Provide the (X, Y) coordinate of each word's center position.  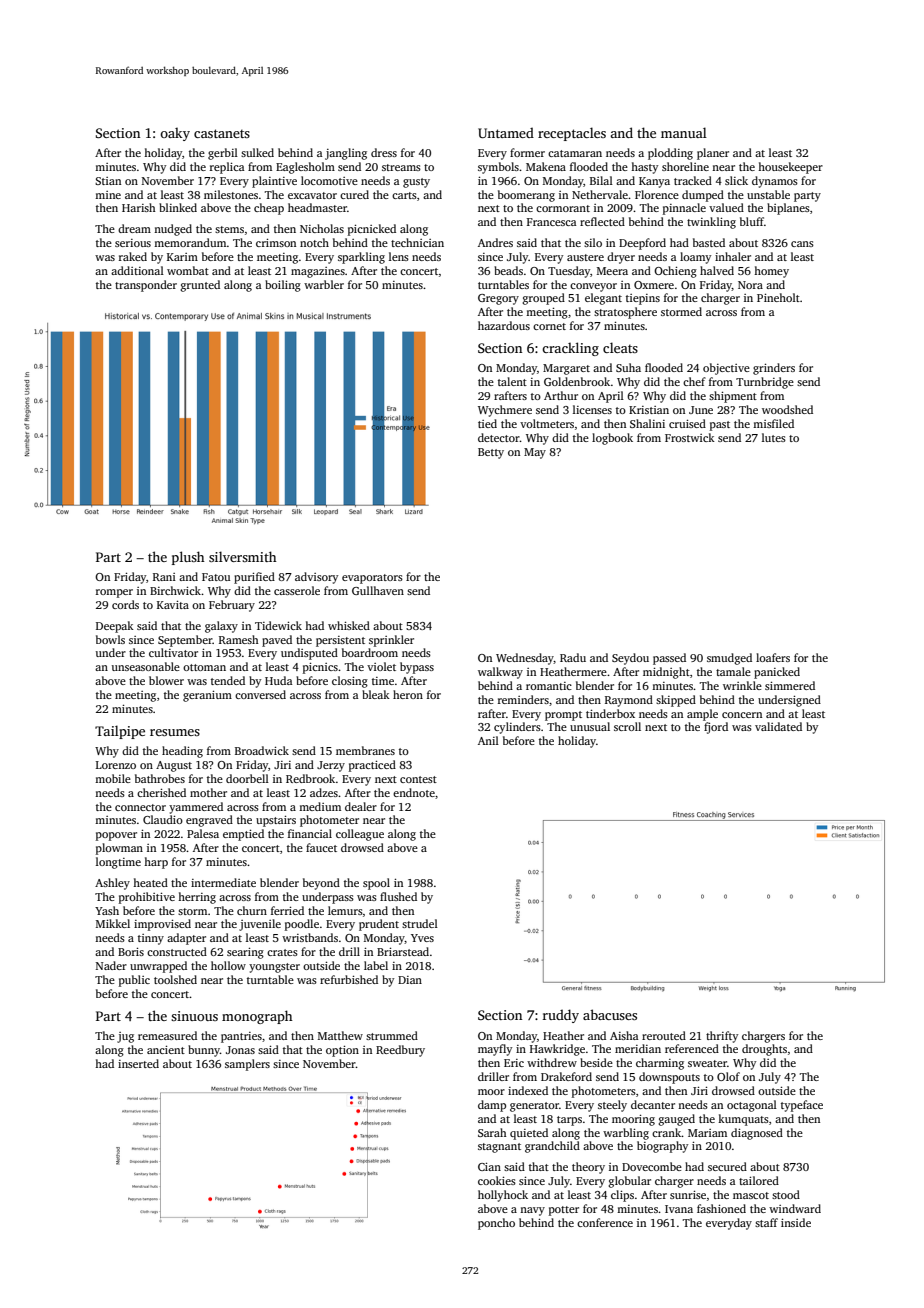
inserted (138, 1063)
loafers (773, 657)
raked (133, 256)
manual (684, 132)
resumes (175, 732)
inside (796, 1222)
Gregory (498, 299)
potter (564, 1211)
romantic (549, 686)
